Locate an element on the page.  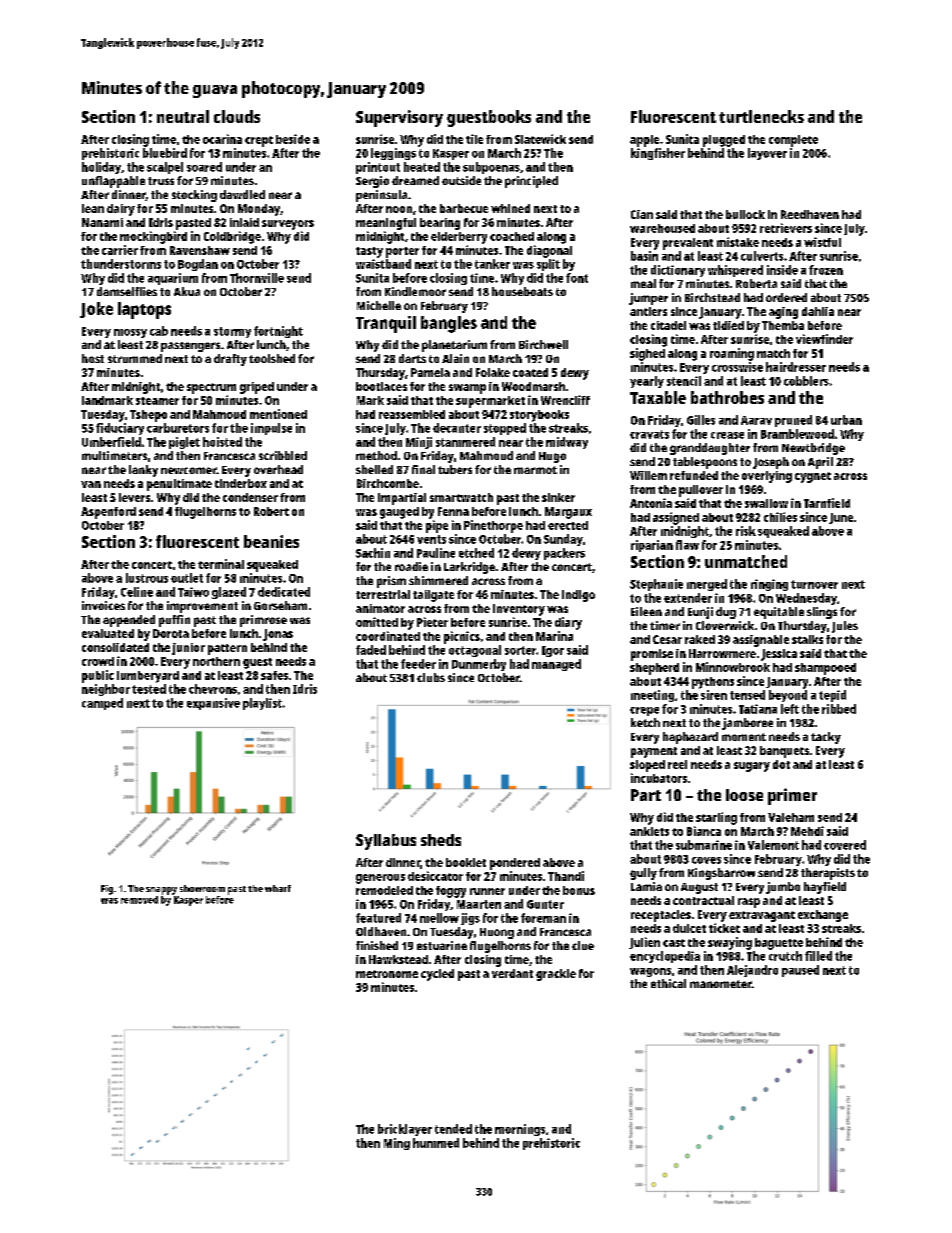
Supervisory is located at coordinates (399, 118).
